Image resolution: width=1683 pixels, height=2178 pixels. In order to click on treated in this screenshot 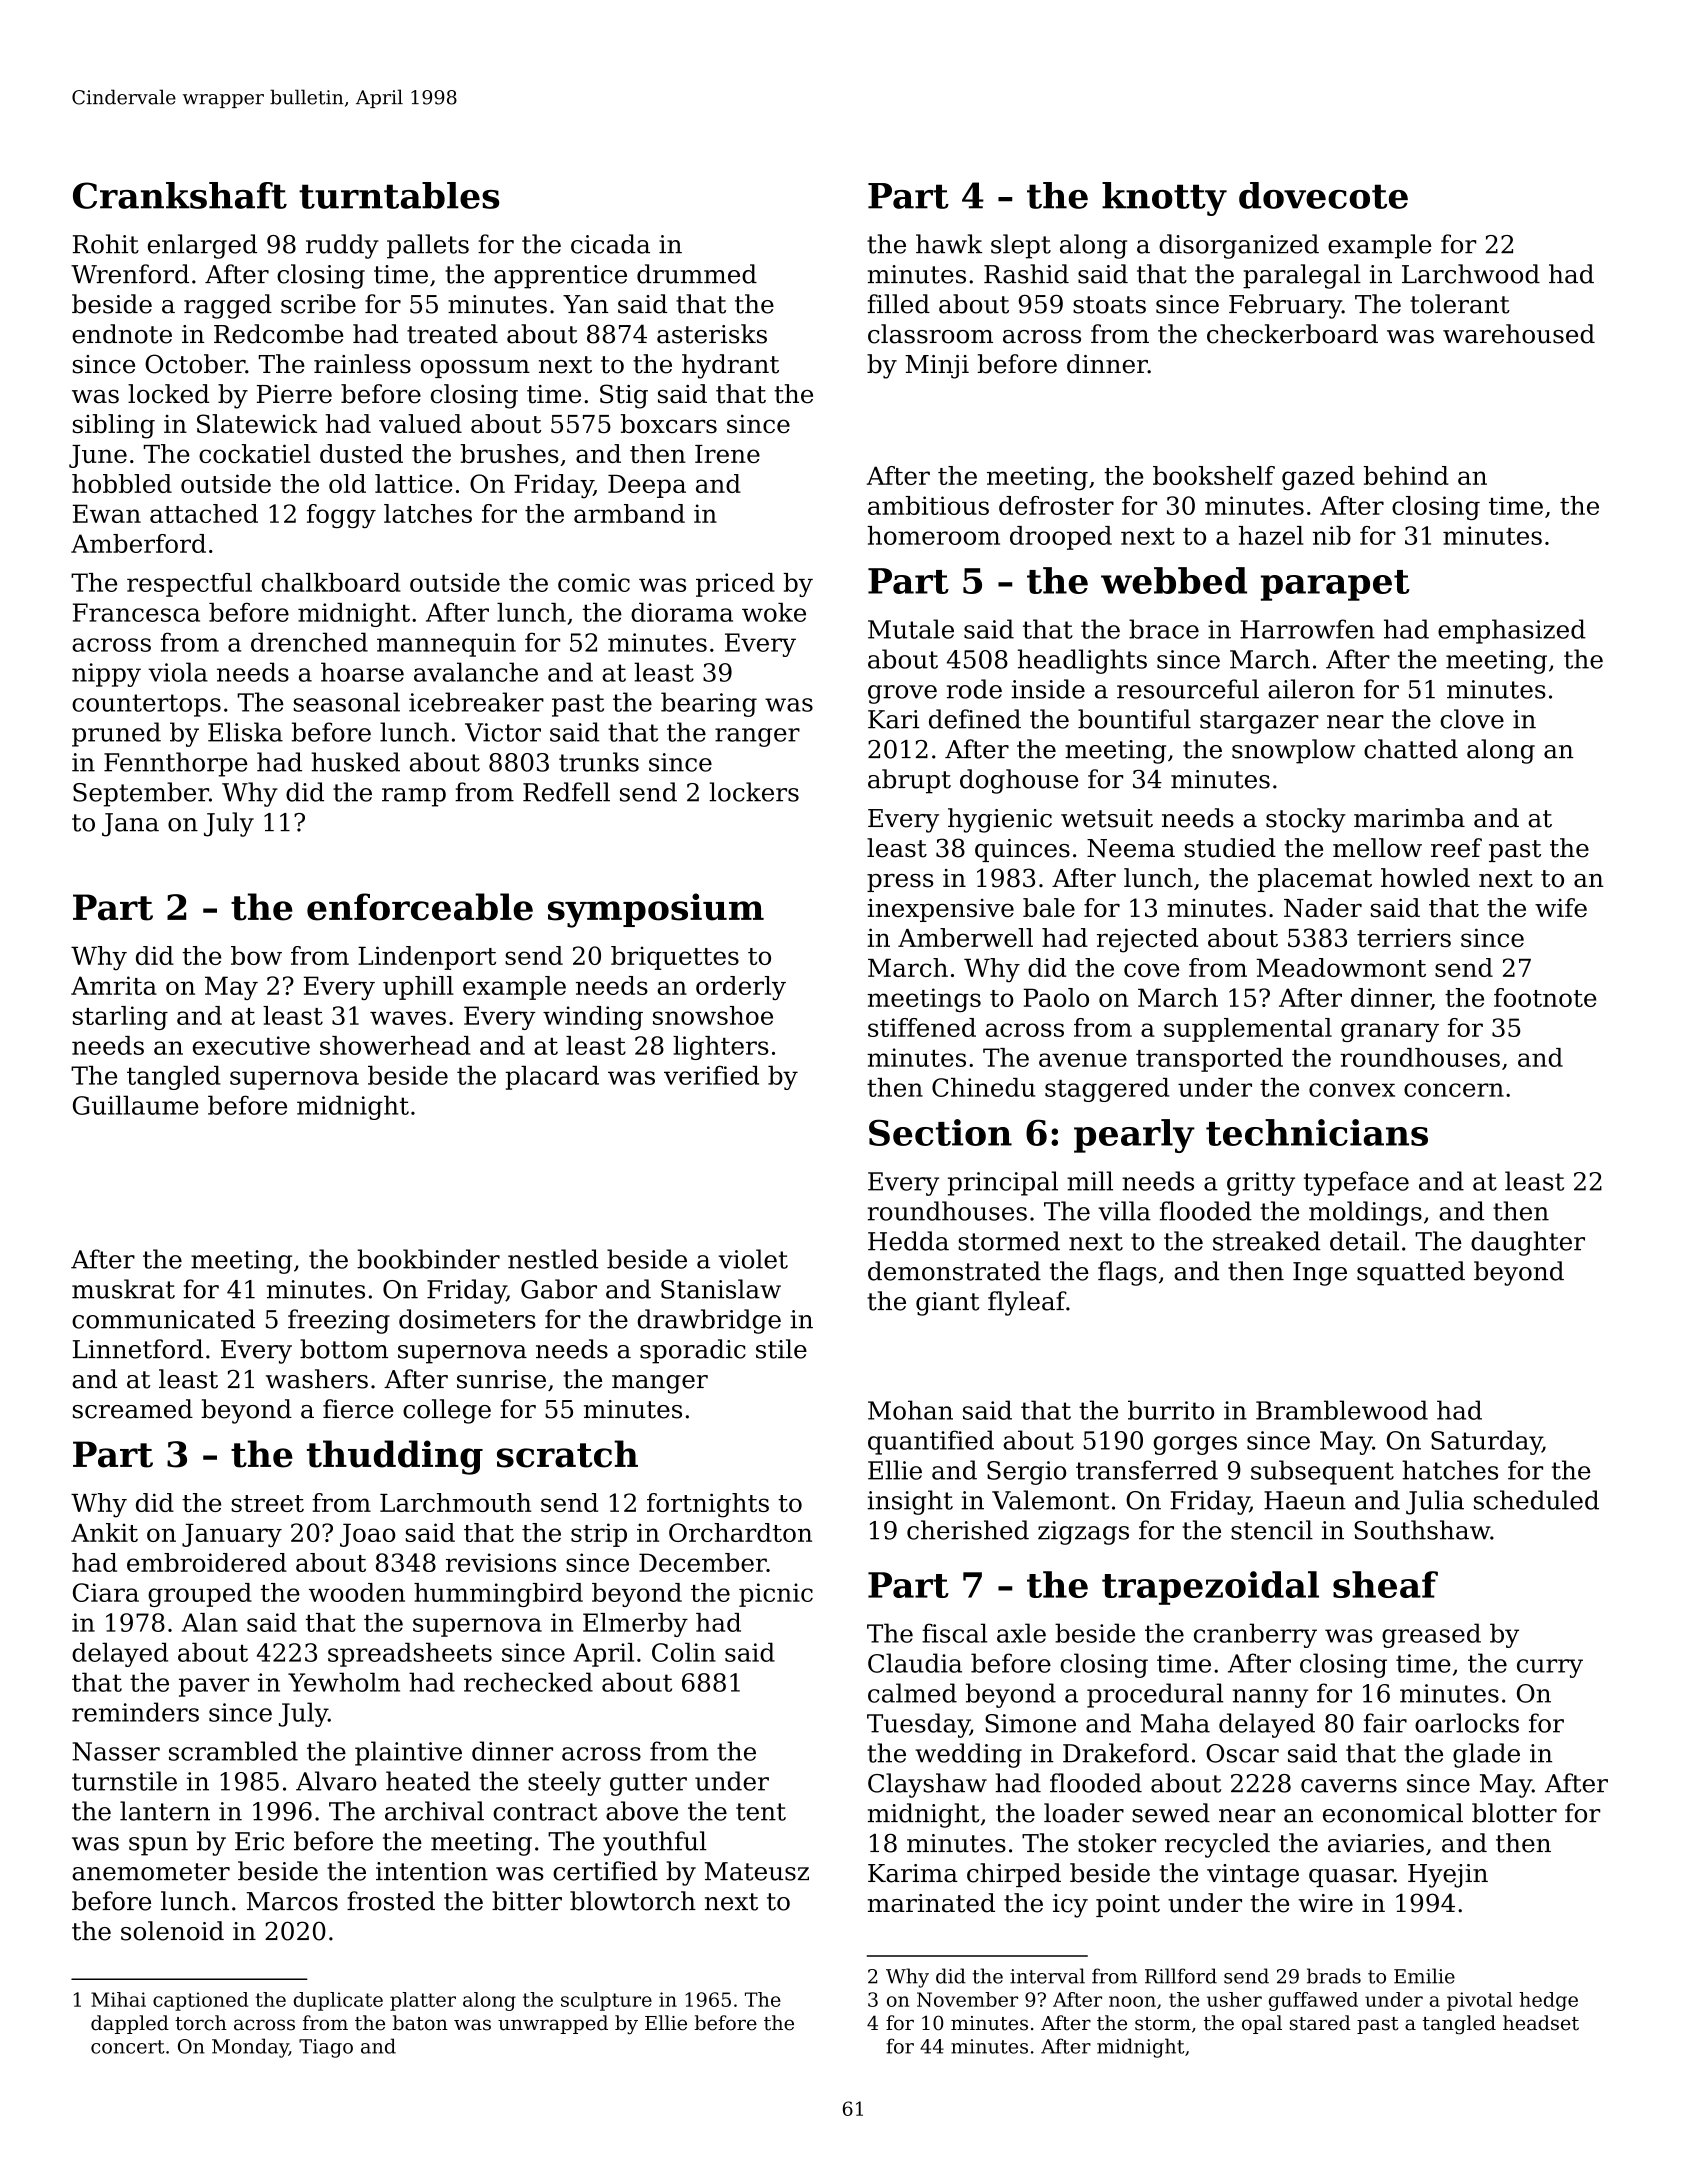, I will do `click(452, 334)`.
